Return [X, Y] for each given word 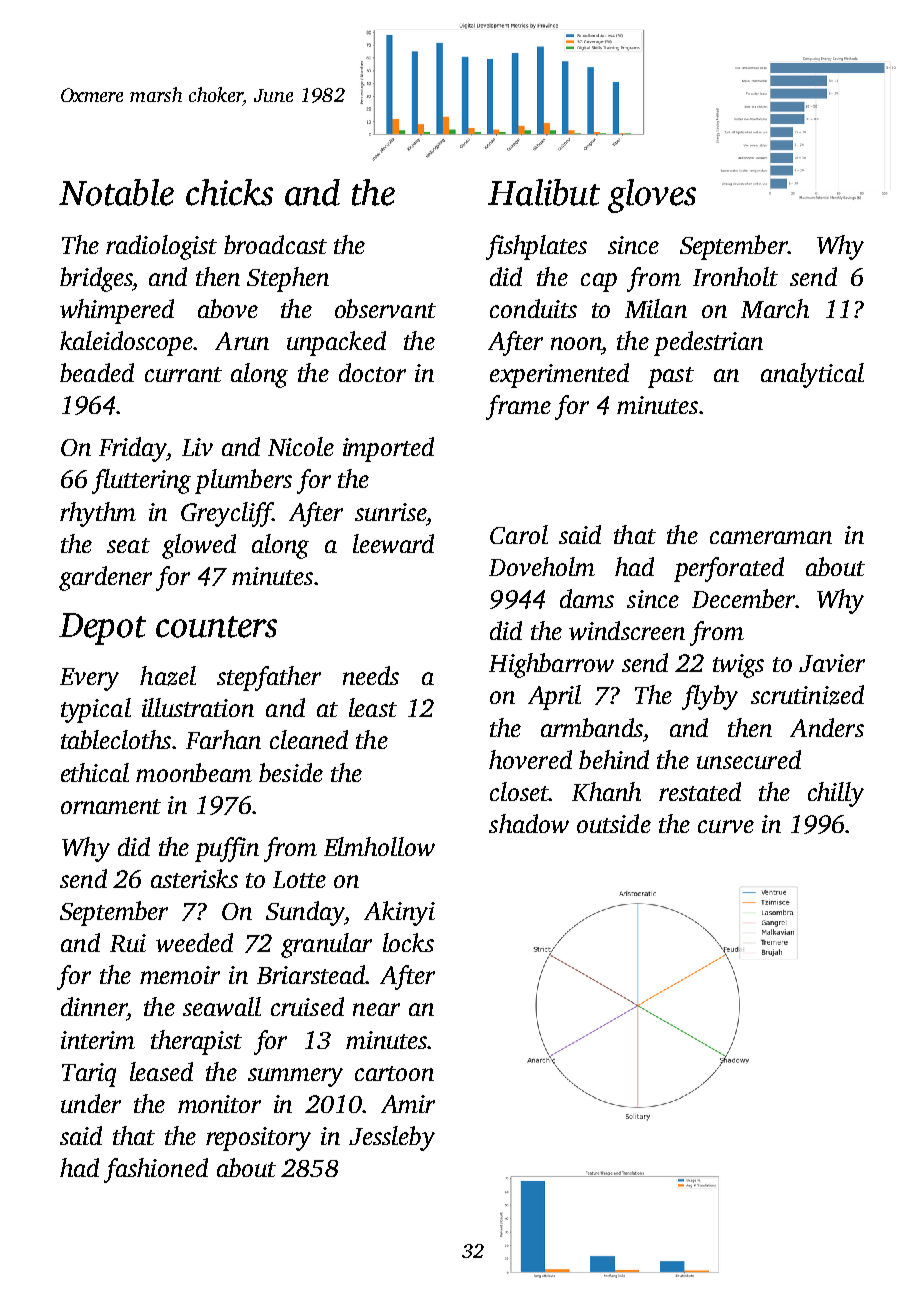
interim [98, 1040]
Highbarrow [551, 665]
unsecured [749, 759]
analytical [812, 375]
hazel [168, 676]
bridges [96, 279]
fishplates [536, 247]
